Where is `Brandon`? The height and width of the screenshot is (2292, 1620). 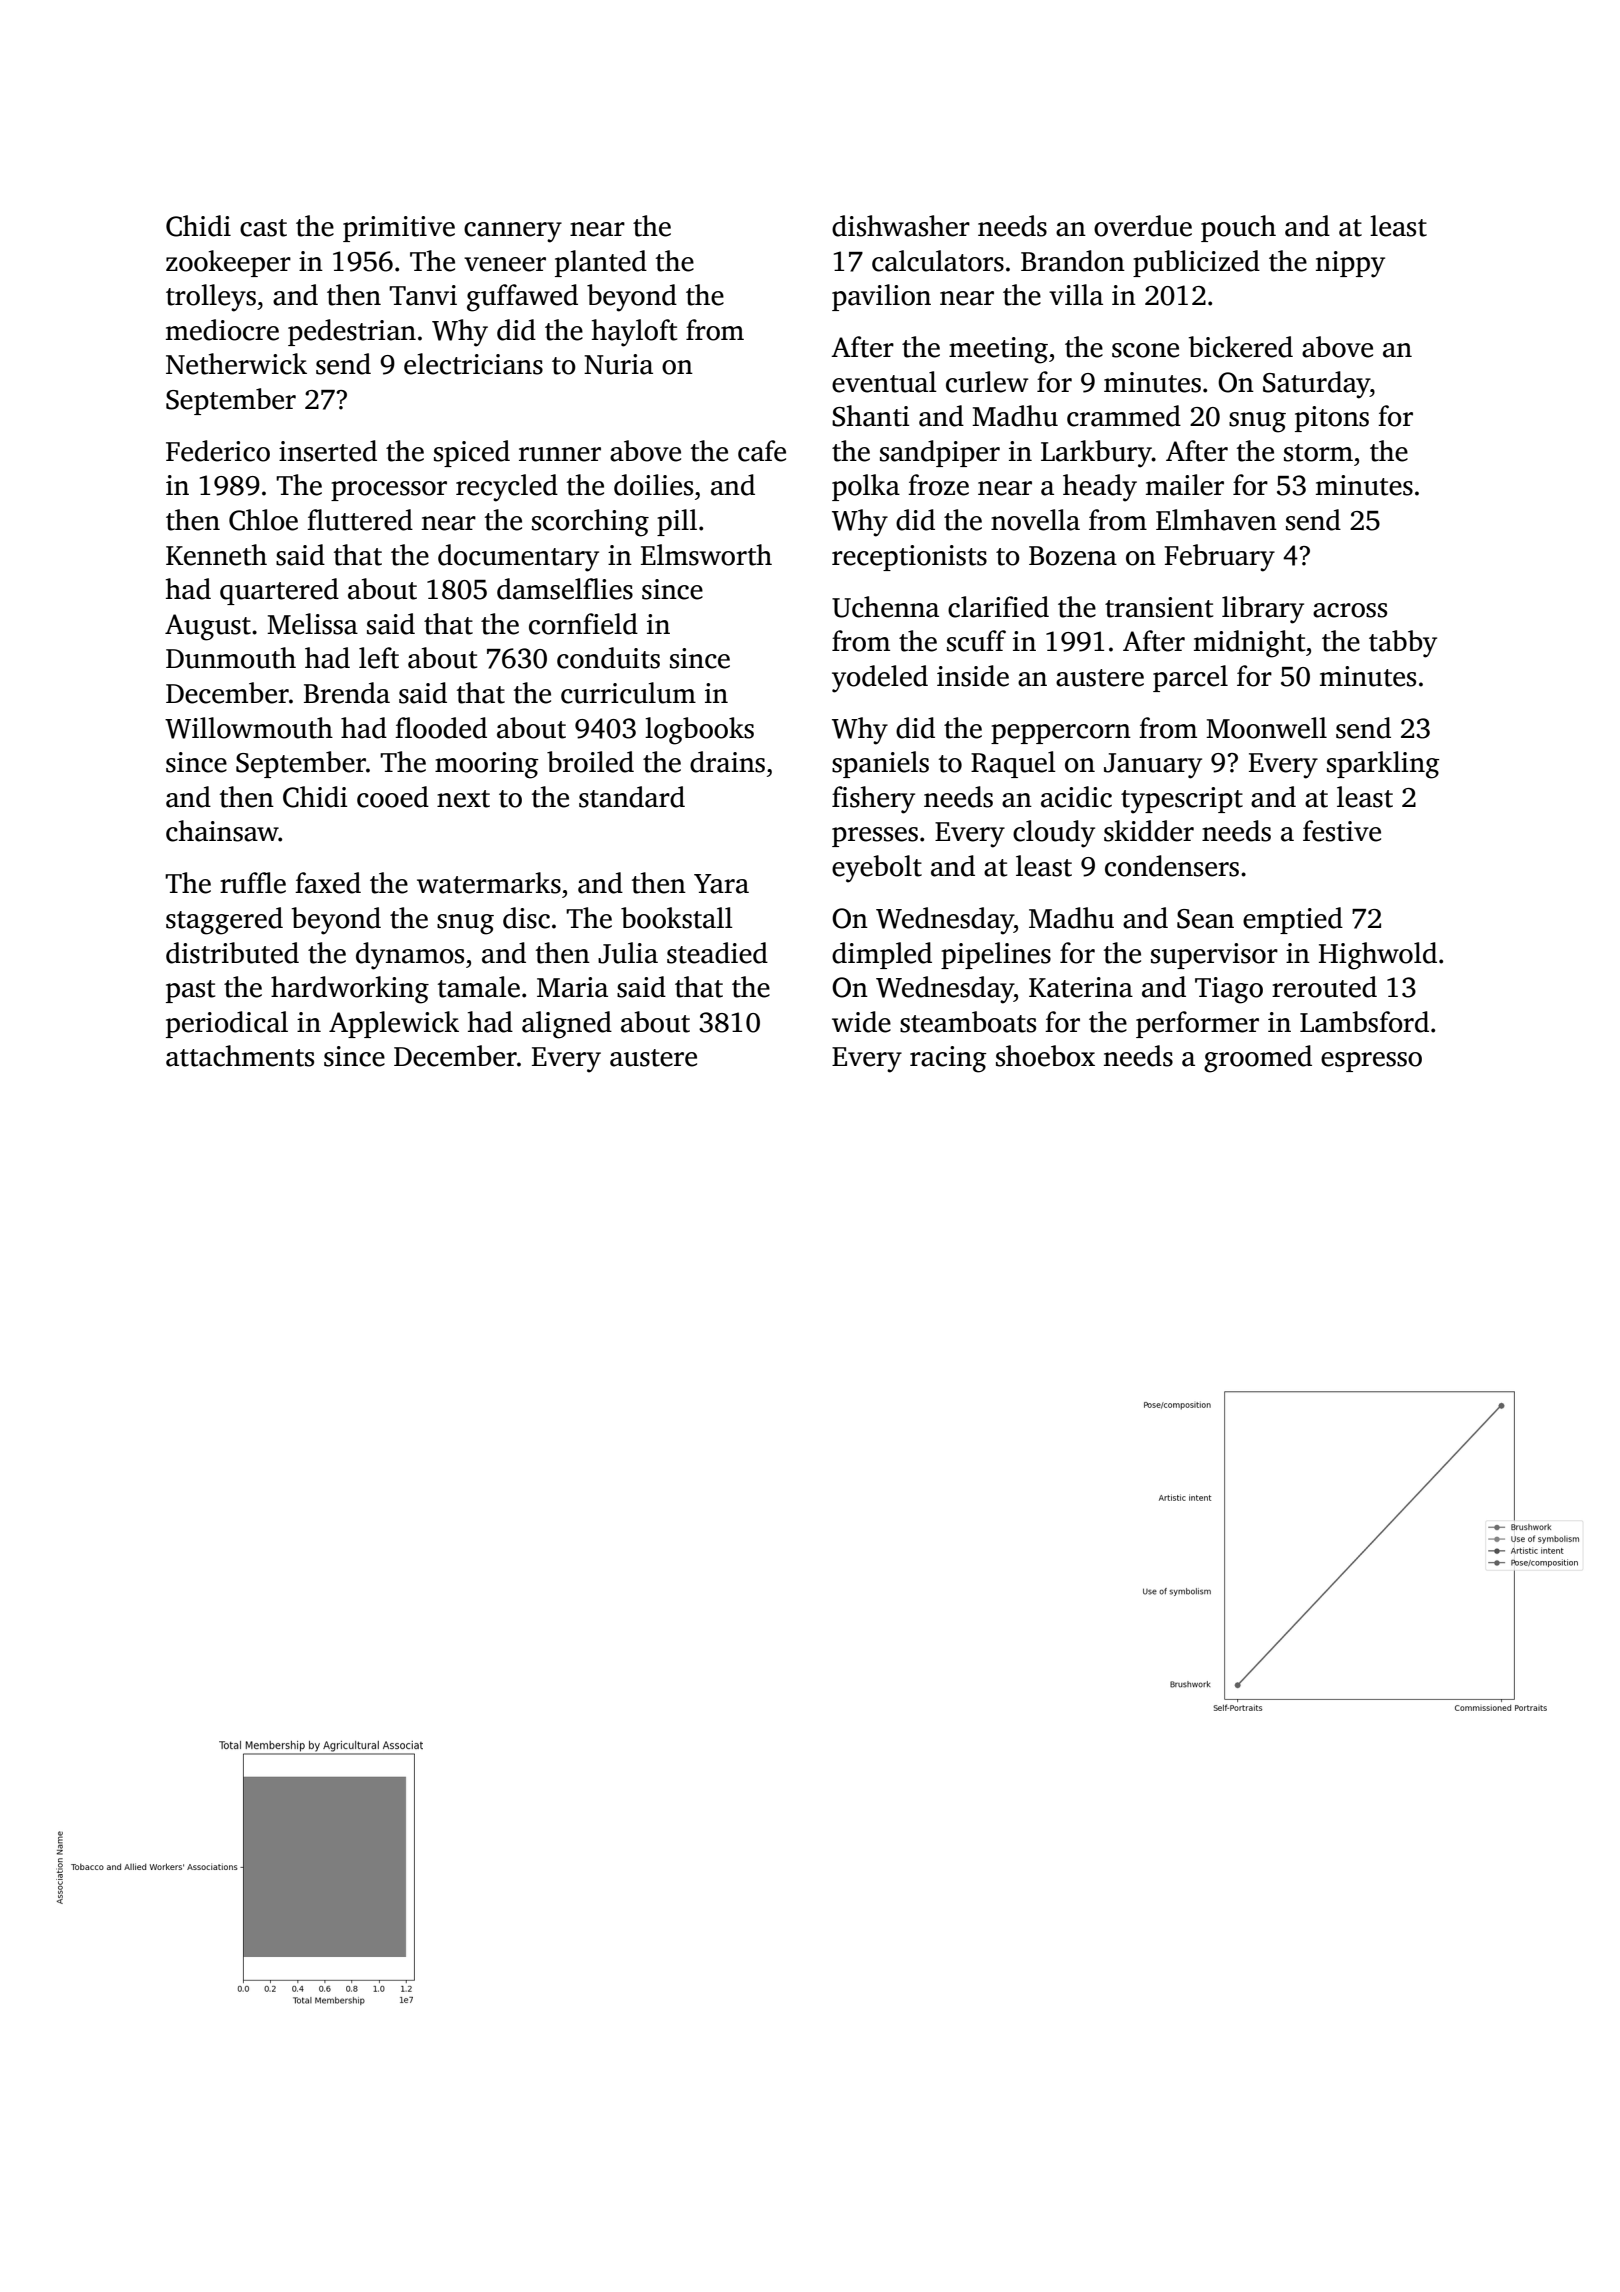
Brandon is located at coordinates (1073, 261).
